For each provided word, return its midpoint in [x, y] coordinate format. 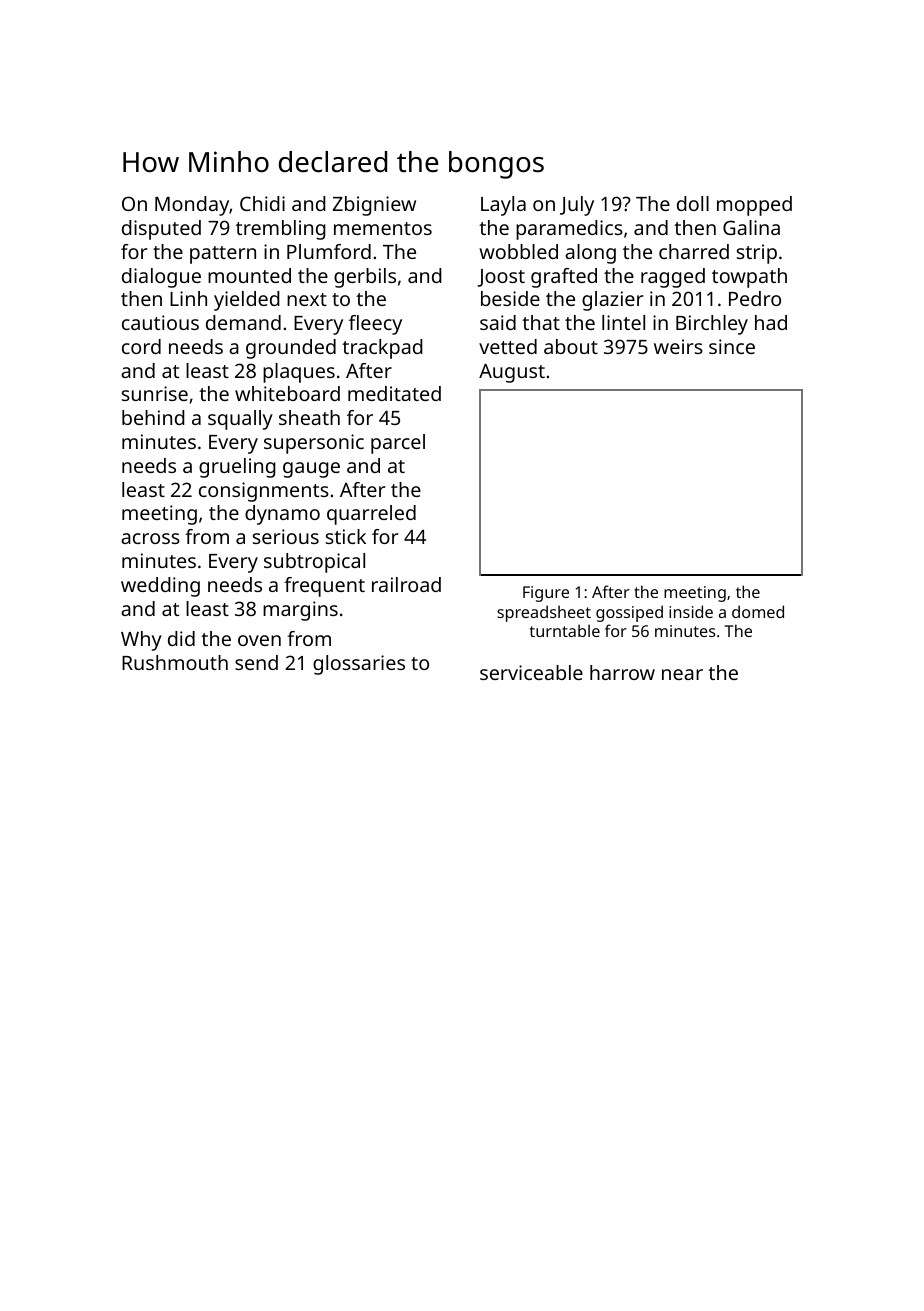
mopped [754, 206]
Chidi [262, 203]
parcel [398, 444]
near [682, 674]
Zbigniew [374, 206]
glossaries [359, 665]
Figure [546, 594]
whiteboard [287, 393]
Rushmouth [175, 662]
